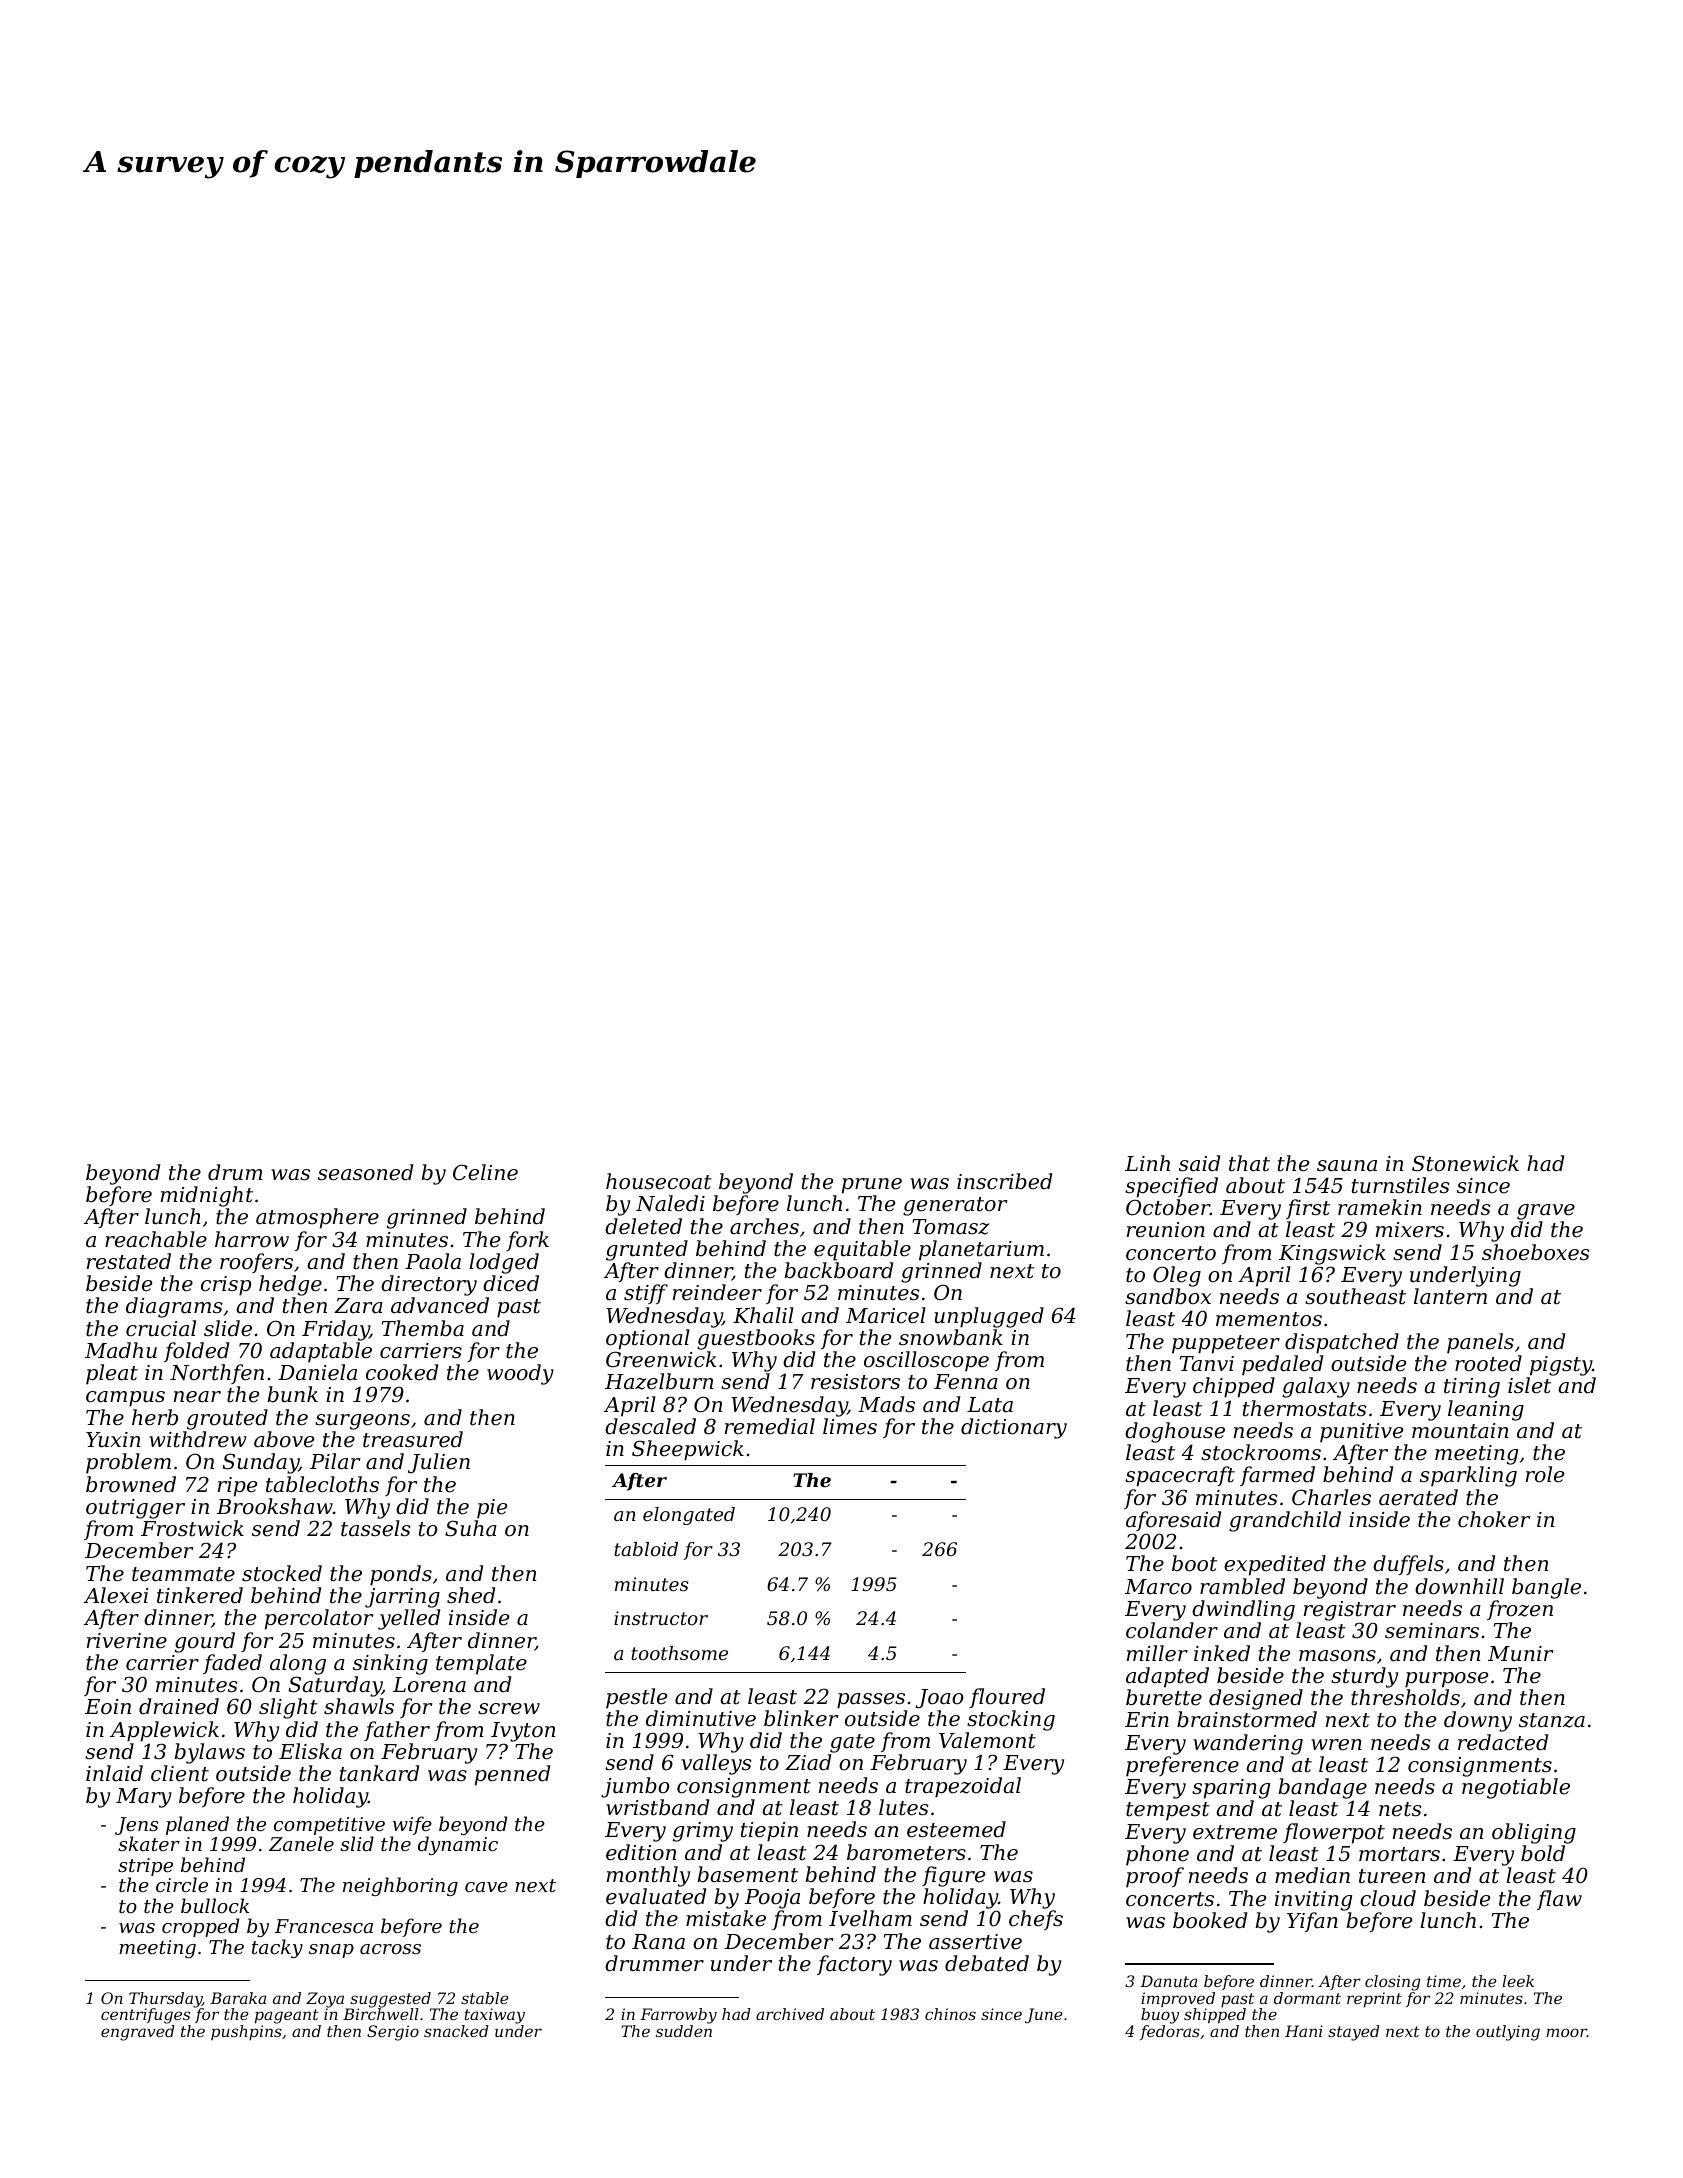  Describe the element at coordinates (643, 1226) in the screenshot. I see `deleted` at that location.
